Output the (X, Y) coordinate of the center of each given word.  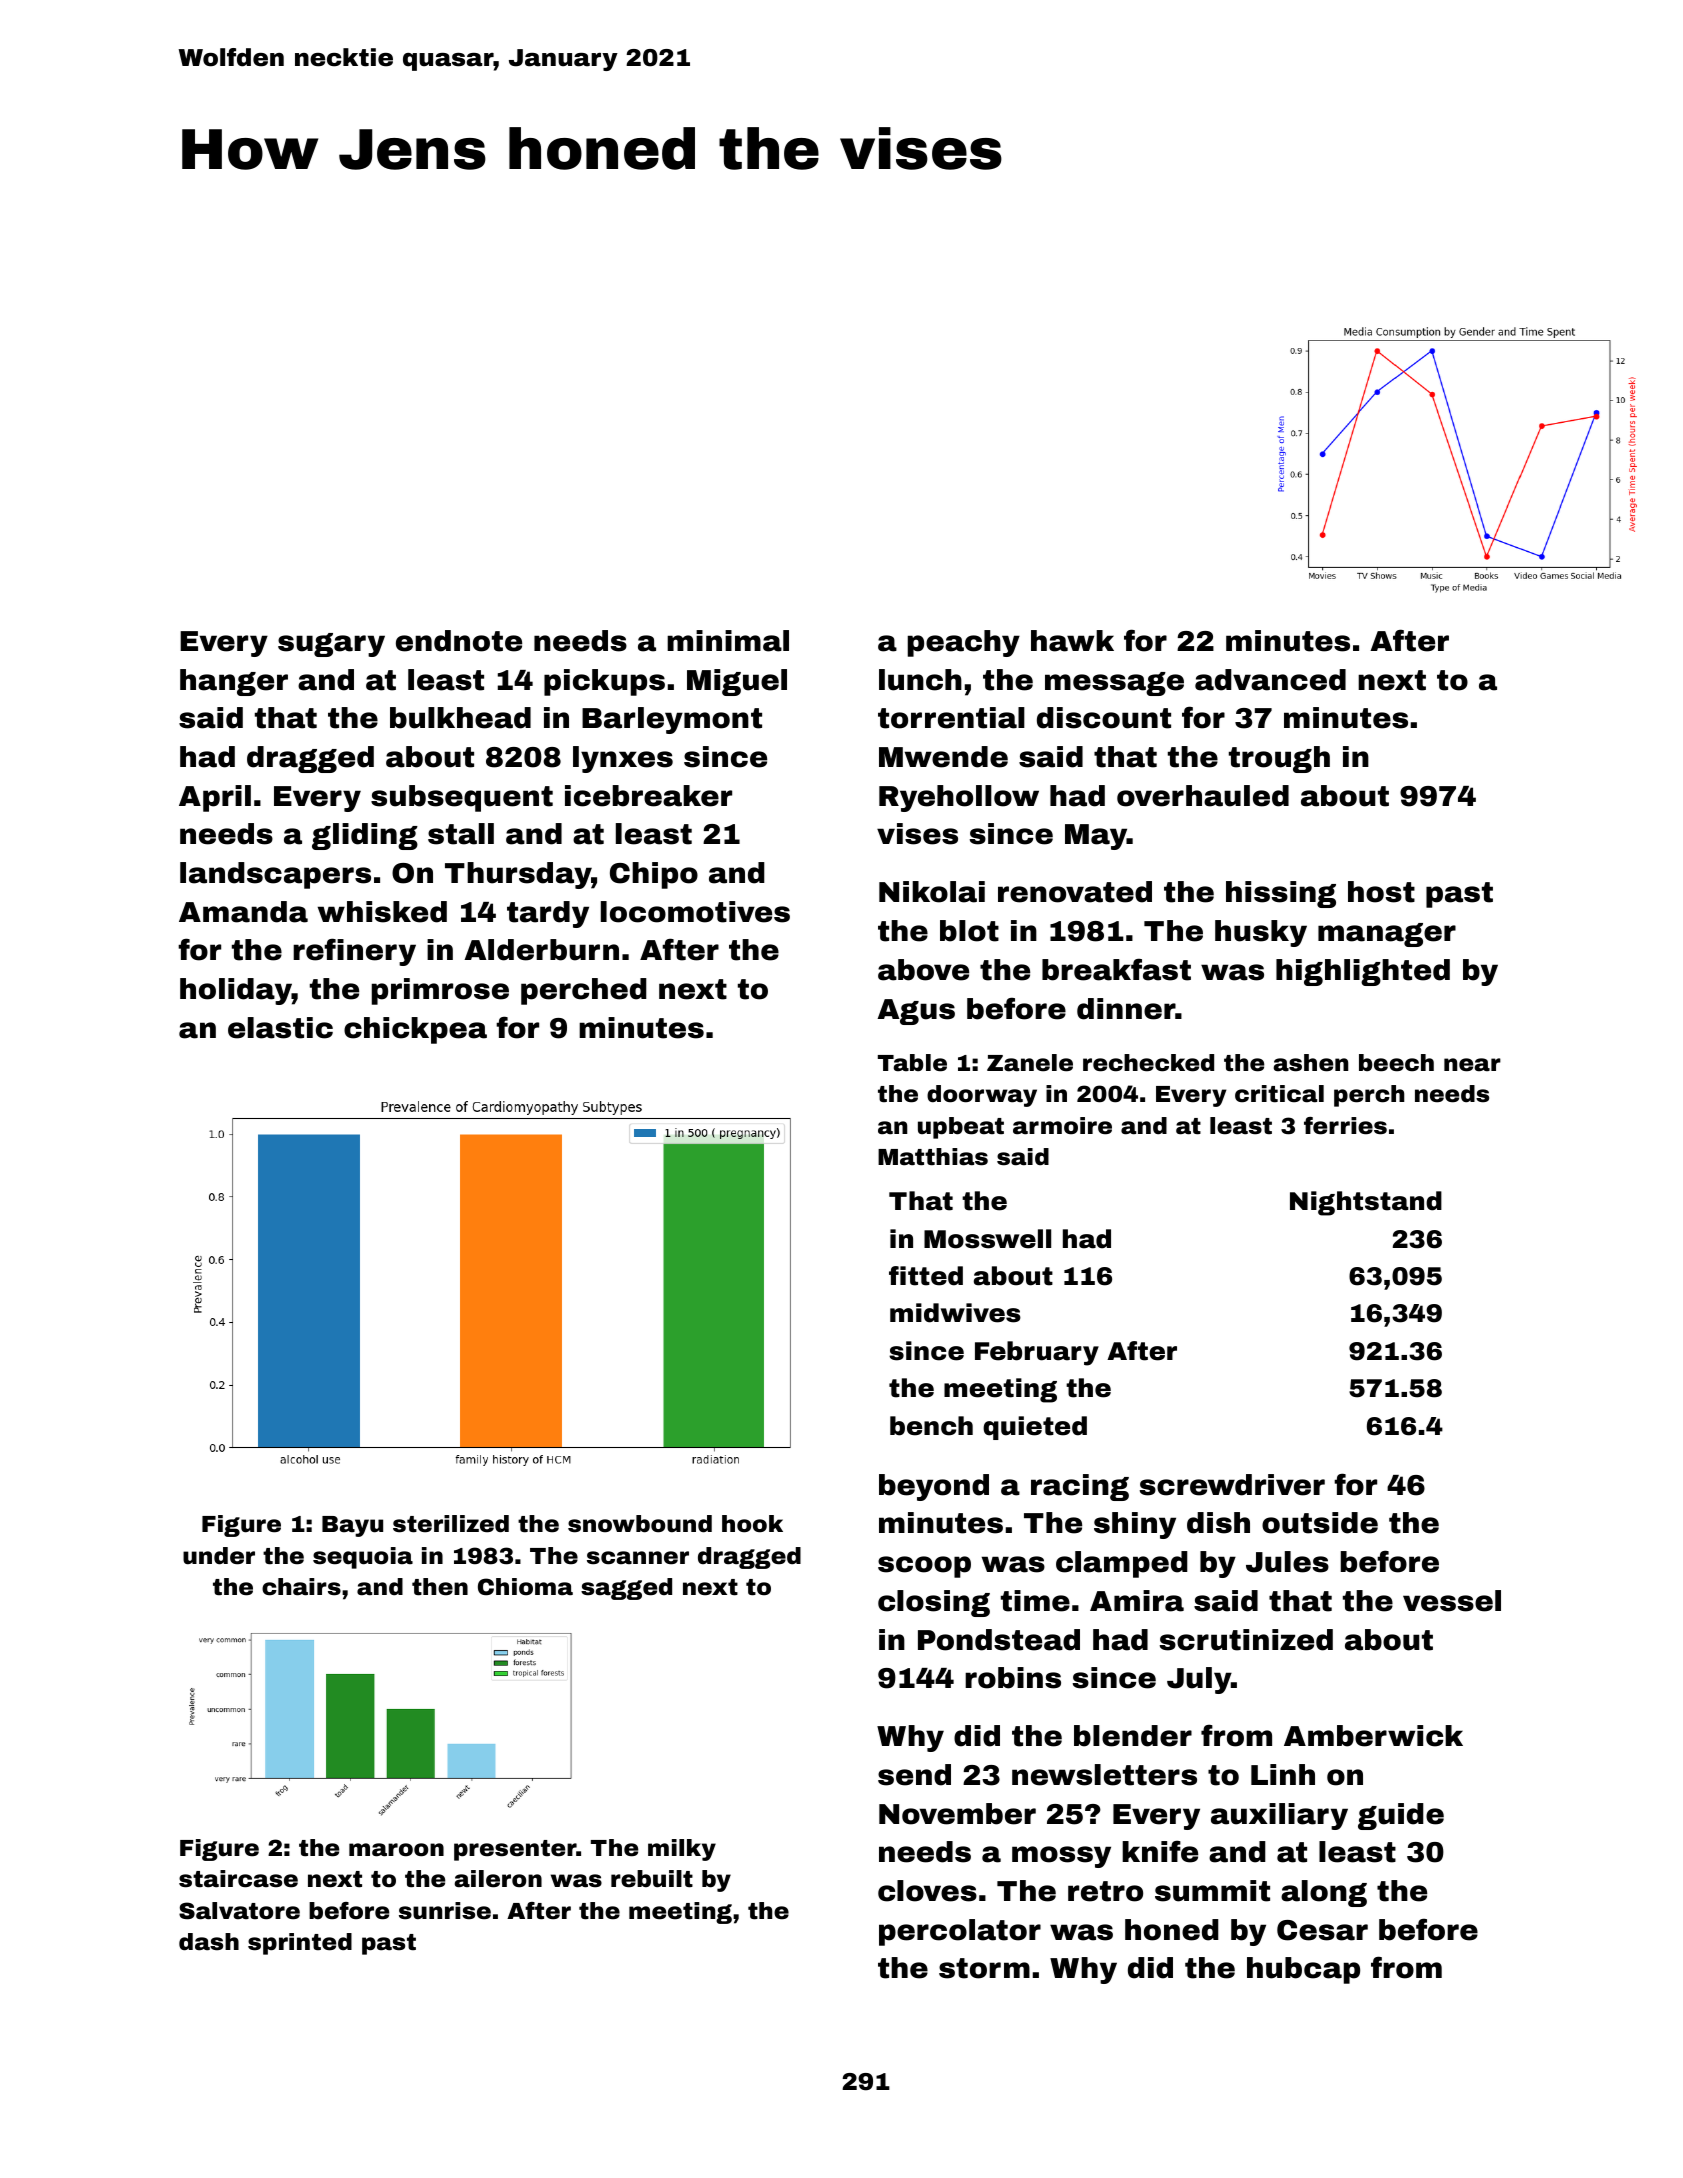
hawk (1072, 641)
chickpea (415, 1030)
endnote (459, 641)
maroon (396, 1850)
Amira (1137, 1601)
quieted (1035, 1428)
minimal (728, 641)
